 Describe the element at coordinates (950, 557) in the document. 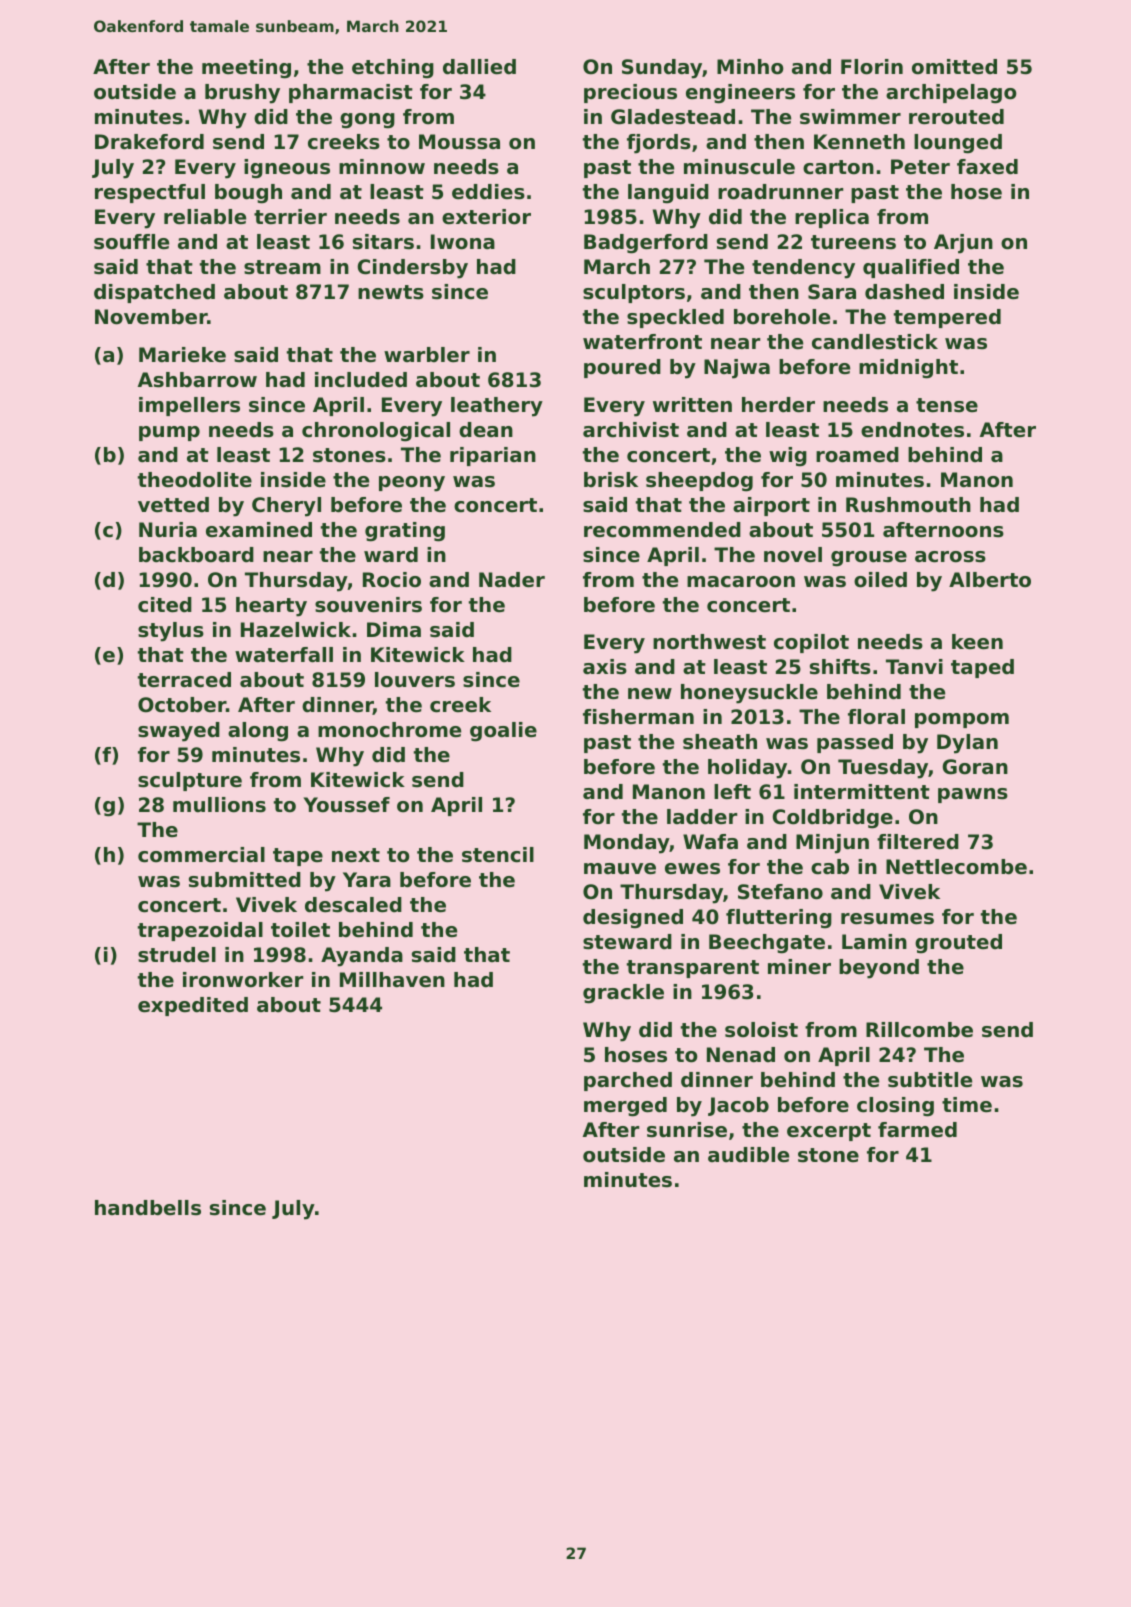

I see `across` at that location.
